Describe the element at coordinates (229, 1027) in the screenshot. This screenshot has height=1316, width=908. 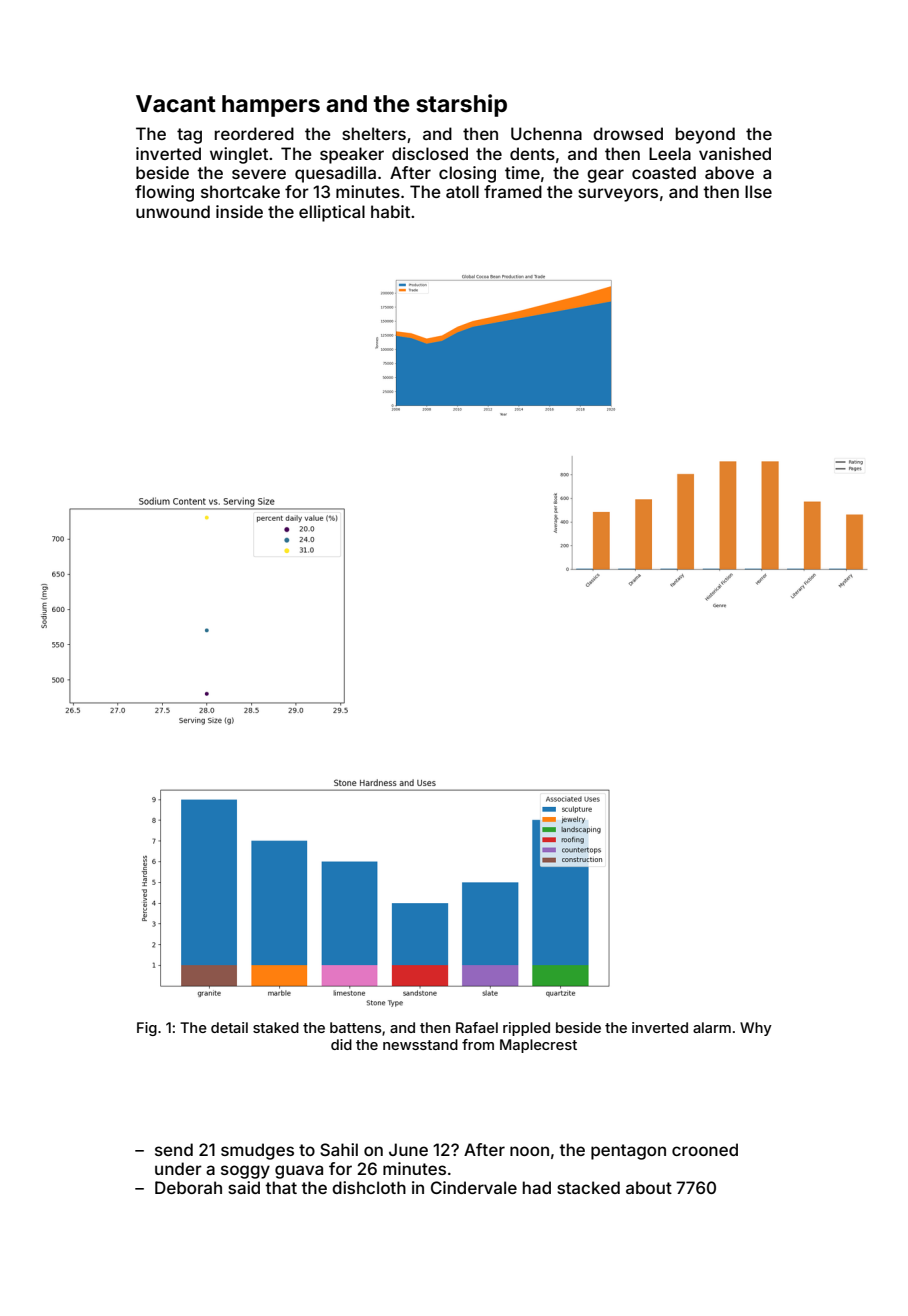
I see `detail` at that location.
